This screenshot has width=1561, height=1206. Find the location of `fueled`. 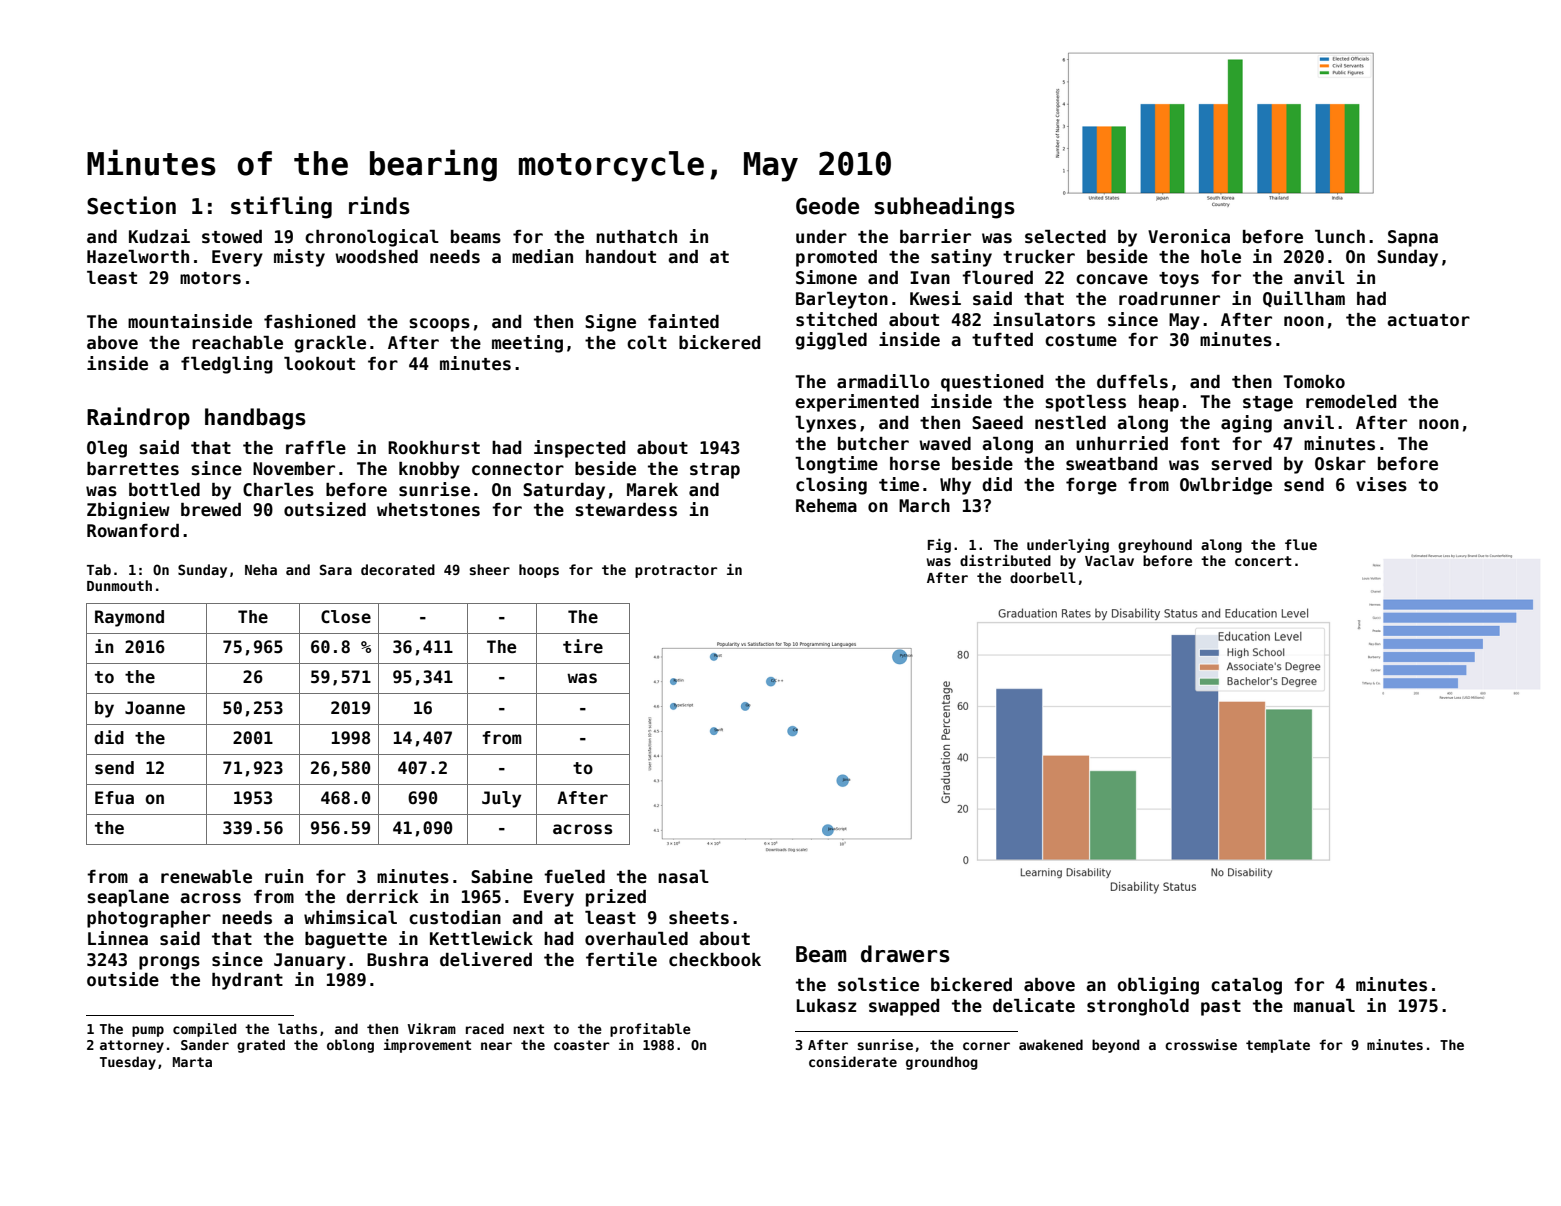

fueled is located at coordinates (574, 877).
